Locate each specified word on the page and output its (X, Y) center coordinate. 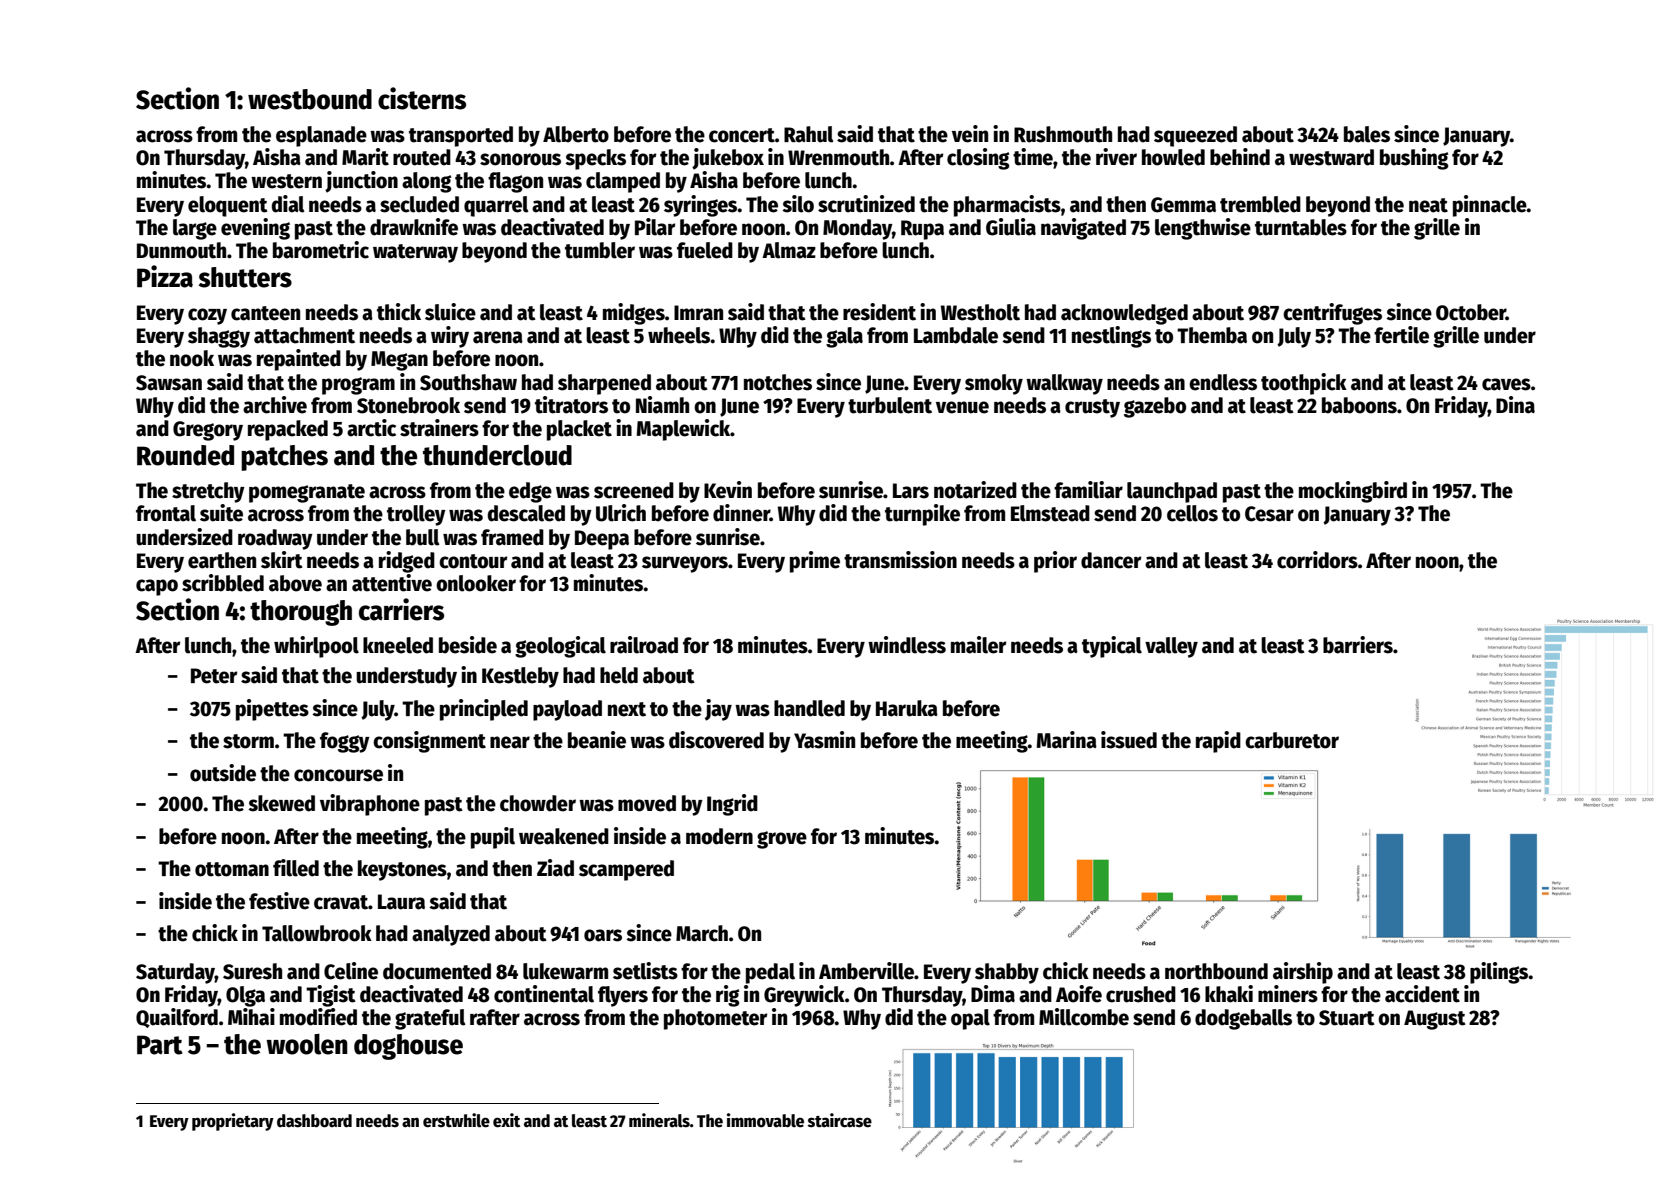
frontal (166, 513)
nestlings (1111, 337)
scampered (626, 870)
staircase (840, 1120)
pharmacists (1007, 206)
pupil (493, 838)
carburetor (1292, 740)
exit (506, 1120)
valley (1171, 647)
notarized (975, 490)
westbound (310, 99)
